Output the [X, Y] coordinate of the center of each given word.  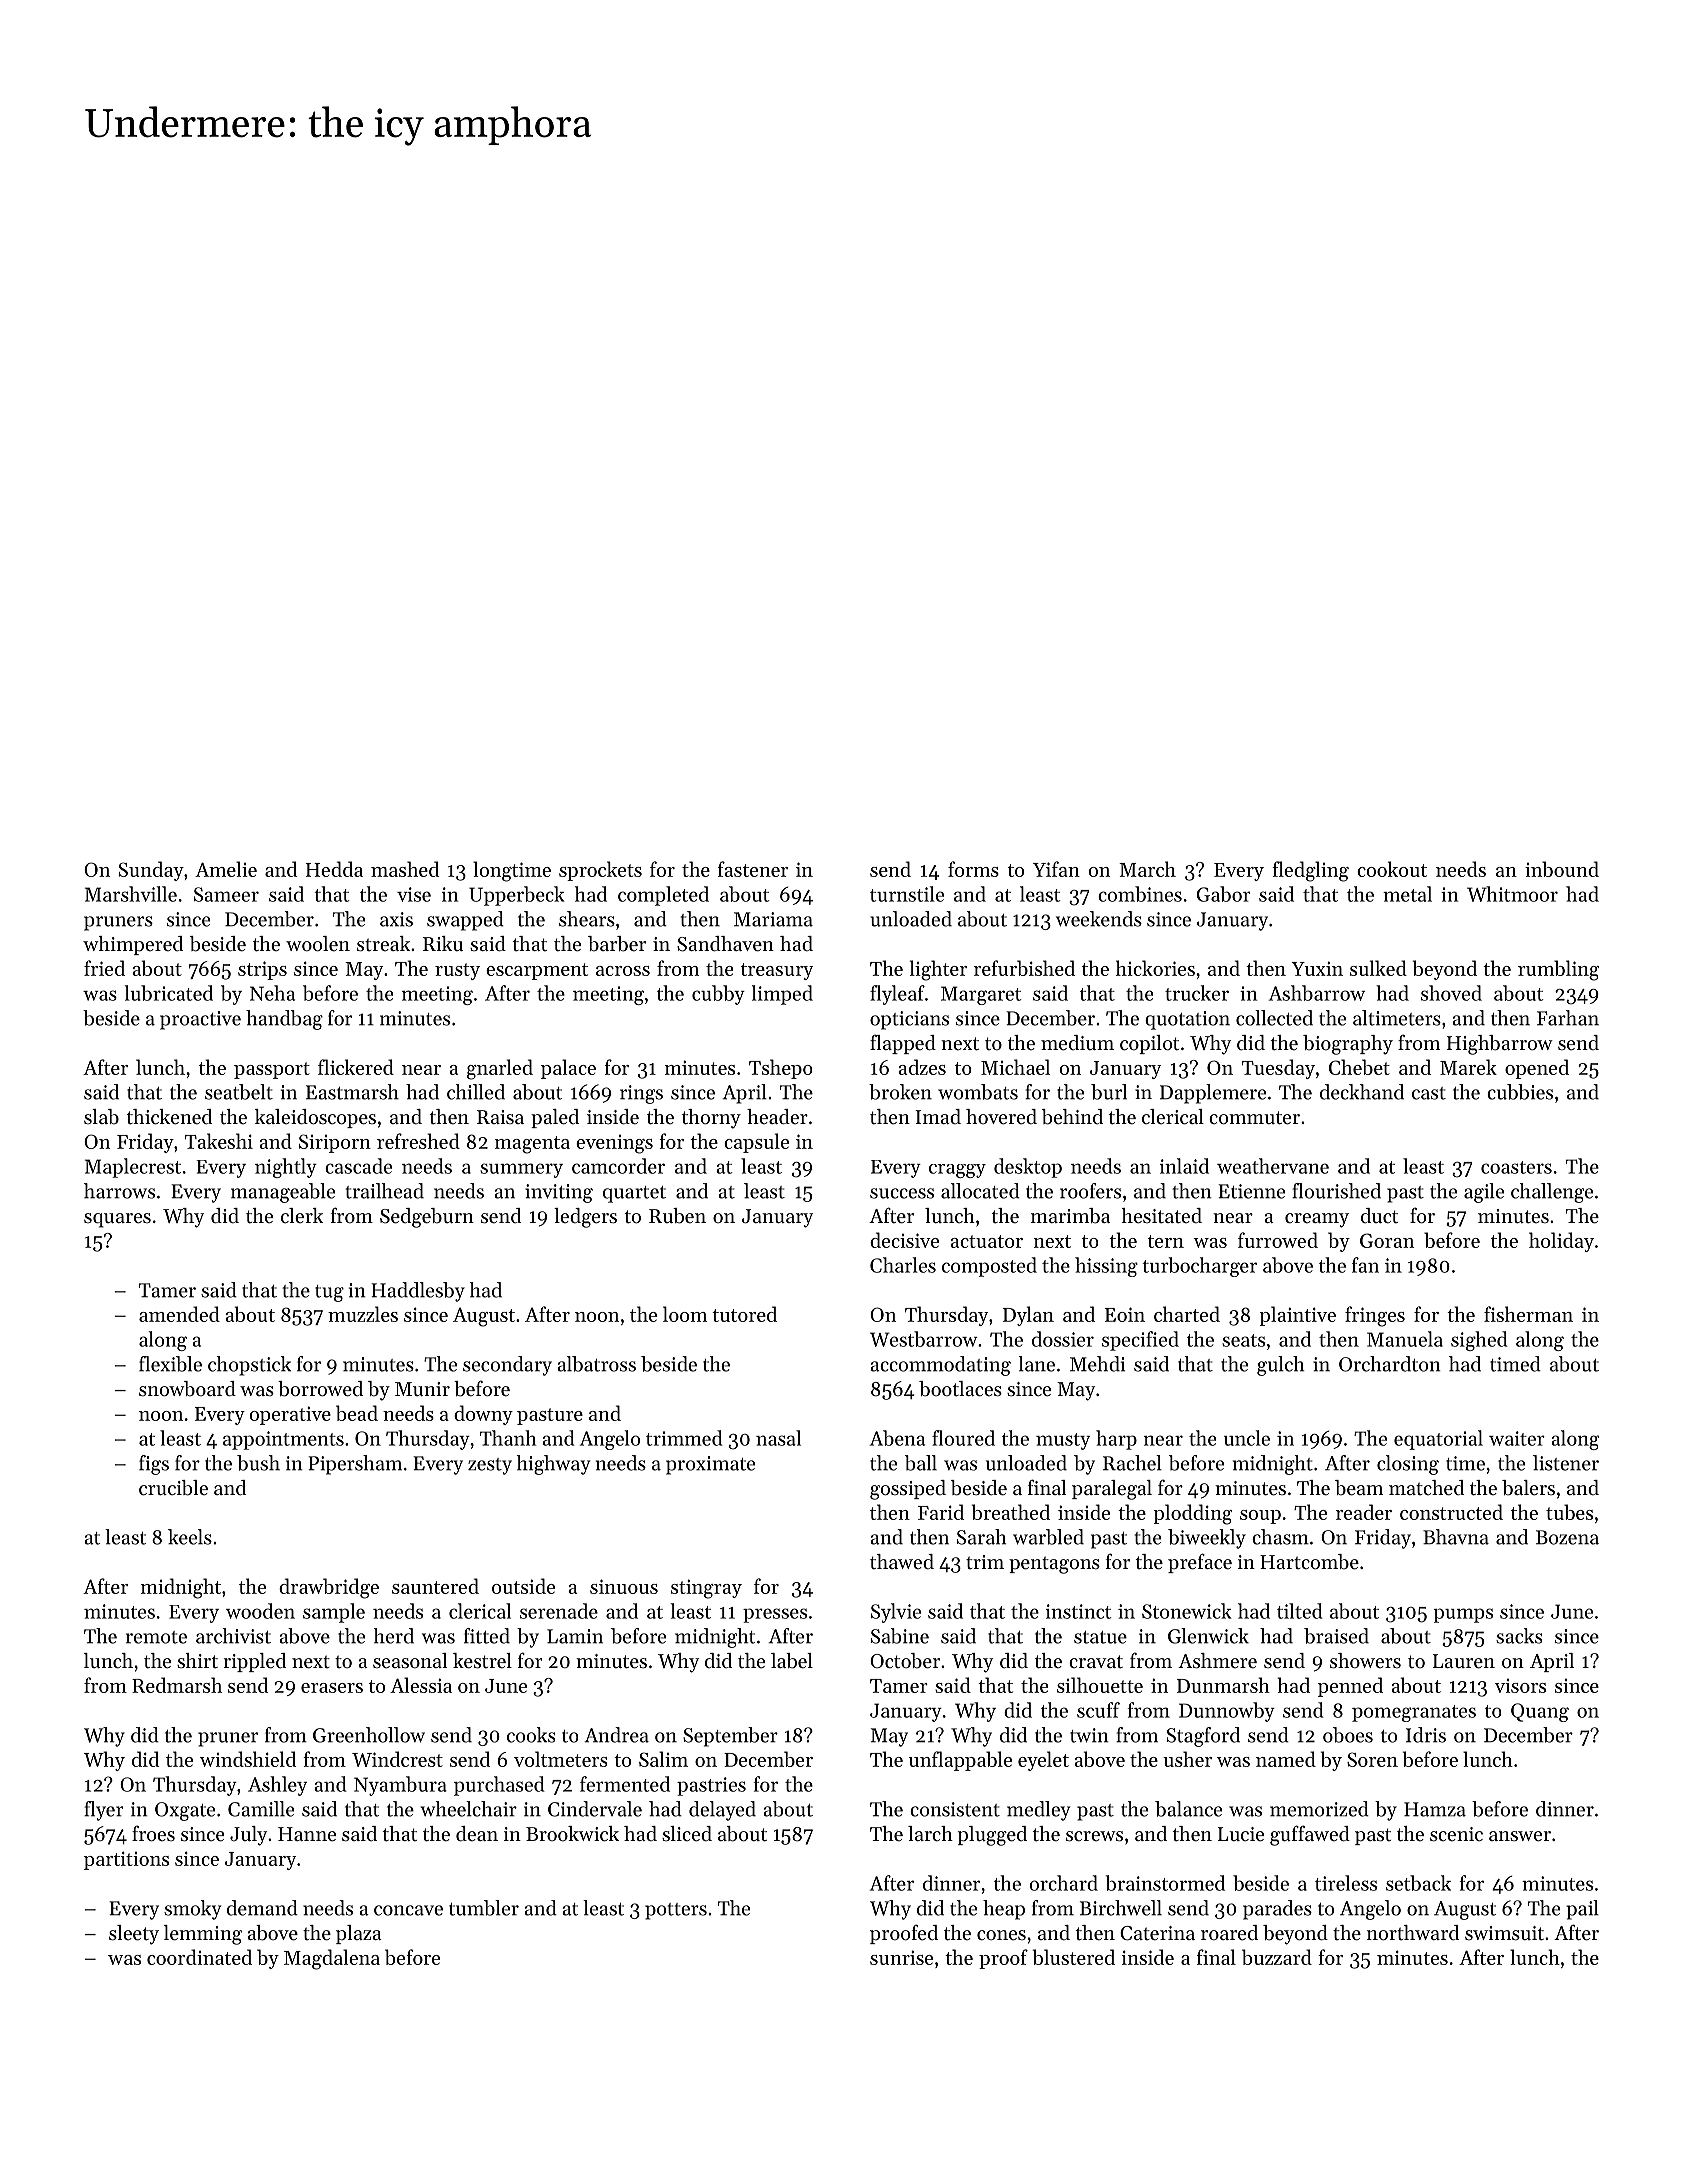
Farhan [1568, 1018]
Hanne [307, 1834]
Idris [1426, 1735]
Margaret [981, 995]
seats [1243, 1340]
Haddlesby [418, 1292]
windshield [248, 1759]
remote [156, 1637]
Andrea [616, 1735]
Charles [903, 1265]
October [905, 1661]
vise [414, 894]
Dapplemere [1213, 1094]
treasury [777, 971]
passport [272, 1070]
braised [1336, 1636]
